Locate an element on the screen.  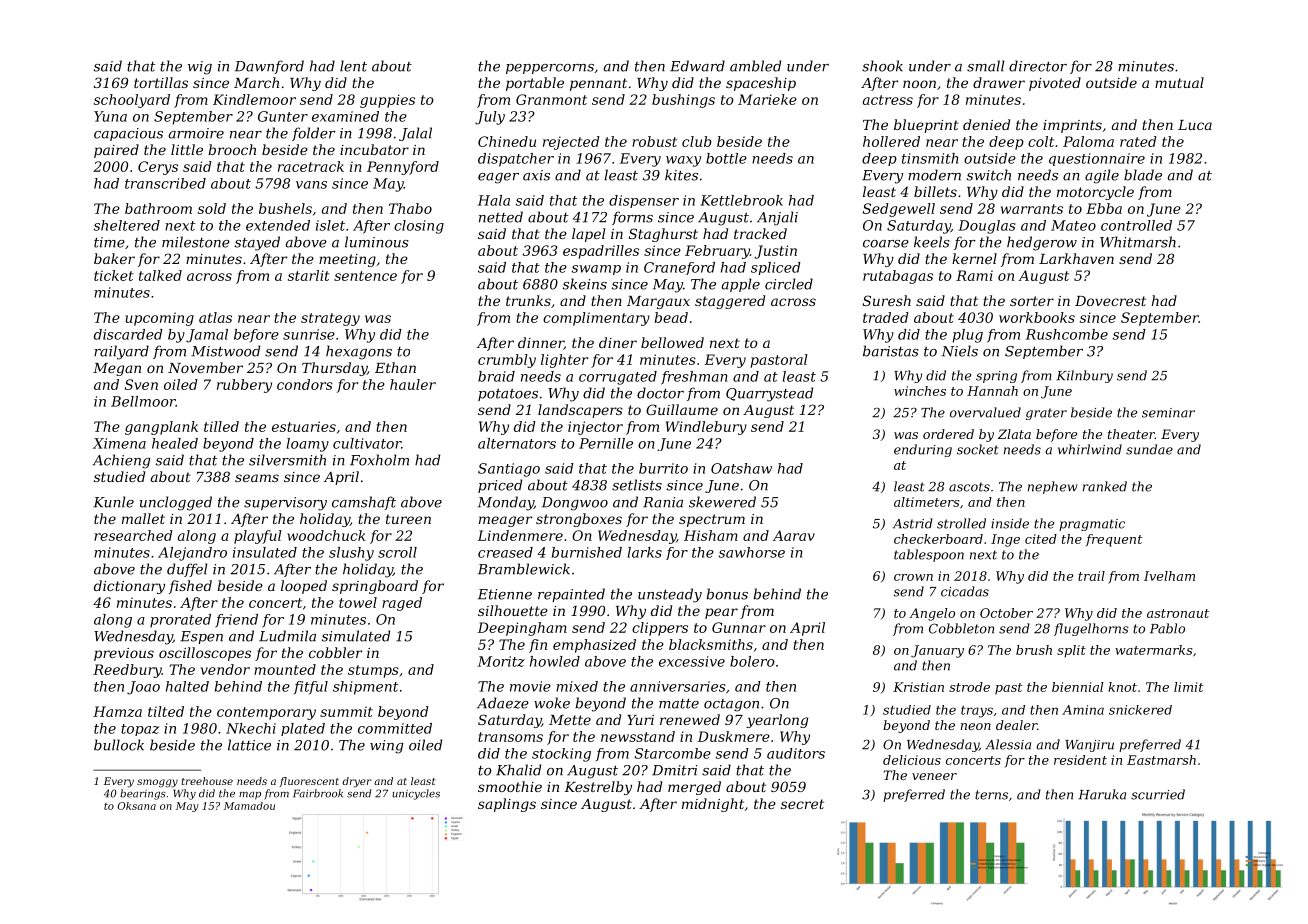
sunrise is located at coordinates (309, 334).
